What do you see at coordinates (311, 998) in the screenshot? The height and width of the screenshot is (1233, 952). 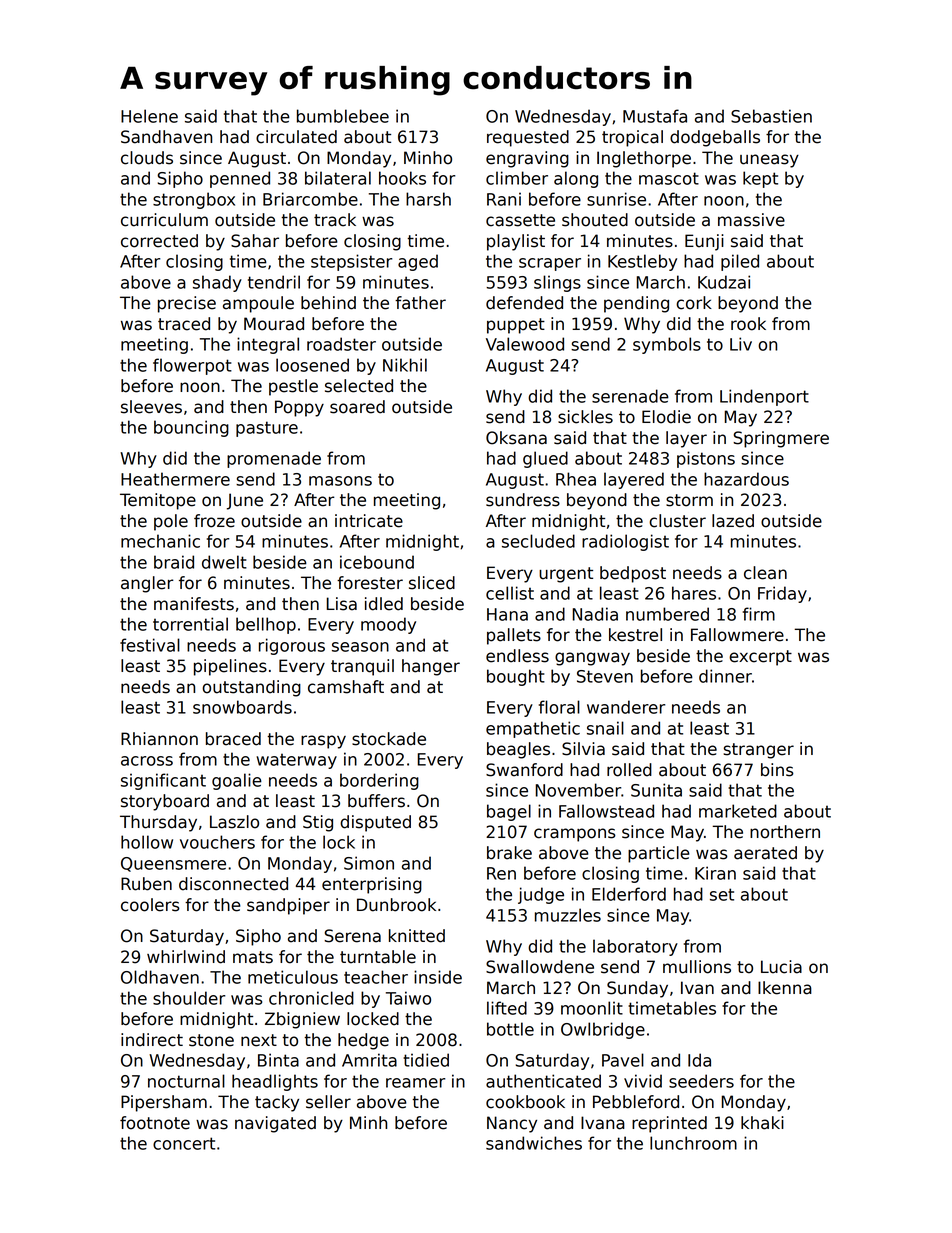 I see `chronicled` at bounding box center [311, 998].
